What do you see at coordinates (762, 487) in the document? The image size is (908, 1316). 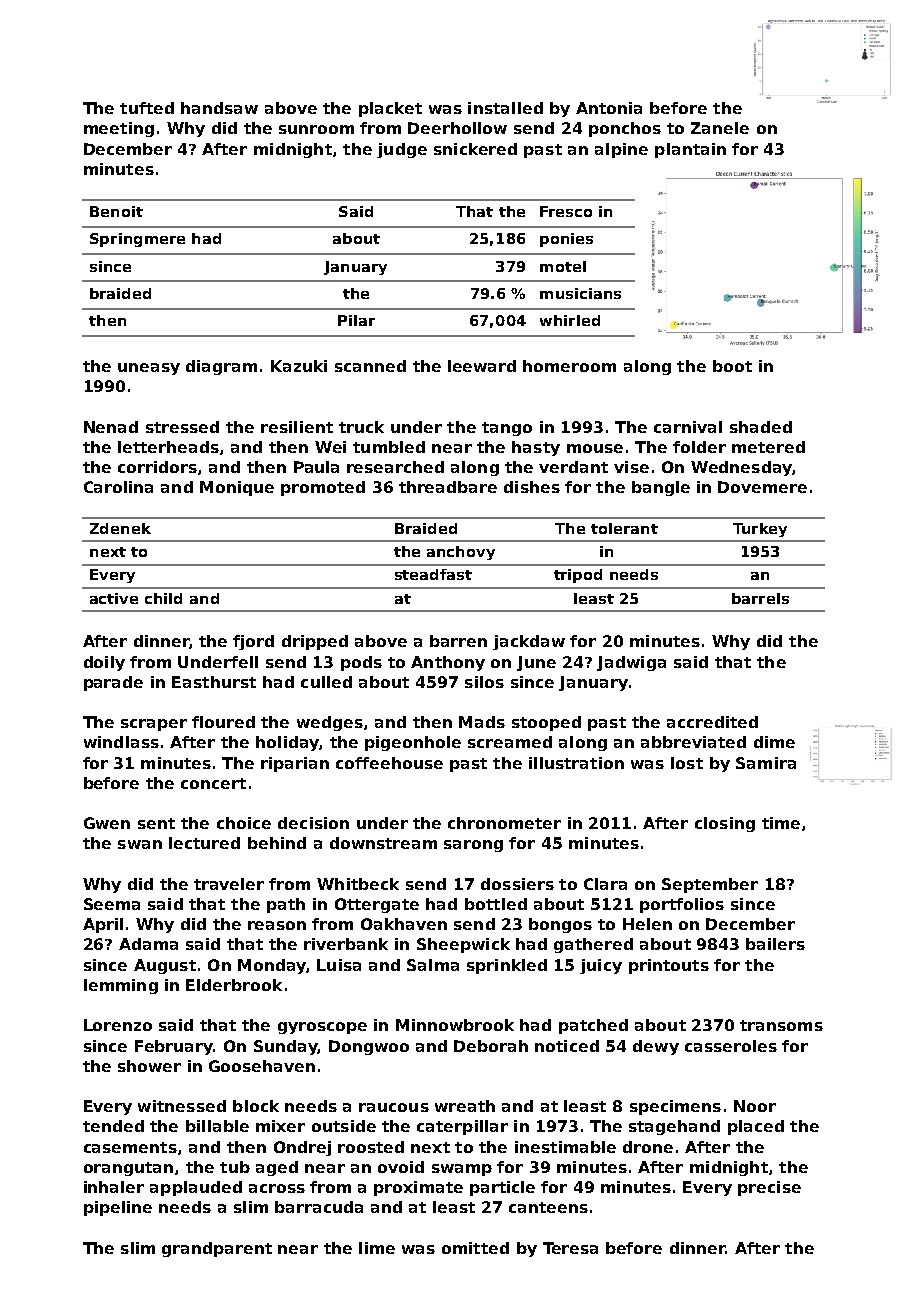 I see `Dovemere` at bounding box center [762, 487].
